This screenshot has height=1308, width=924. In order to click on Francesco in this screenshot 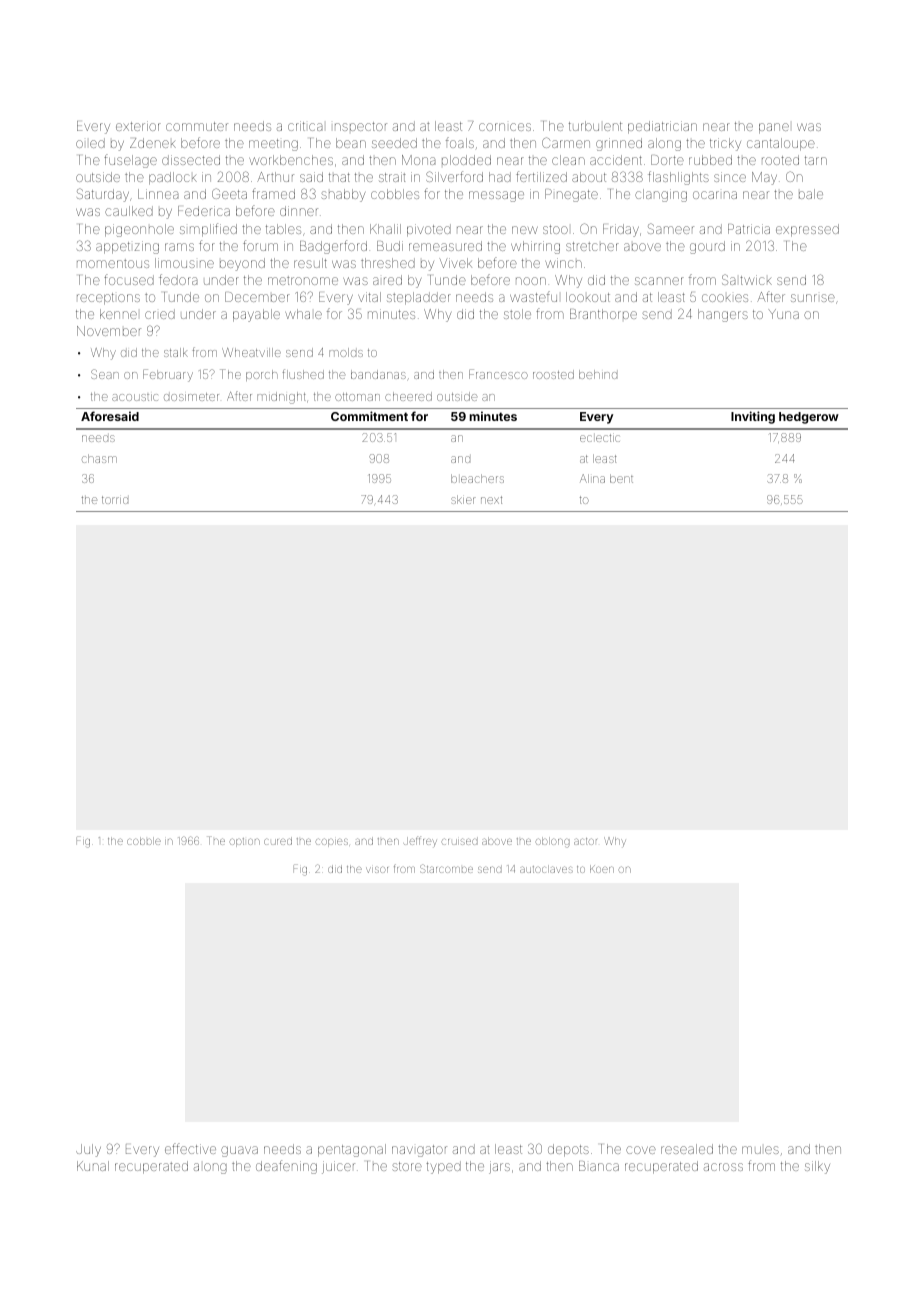, I will do `click(498, 374)`.
